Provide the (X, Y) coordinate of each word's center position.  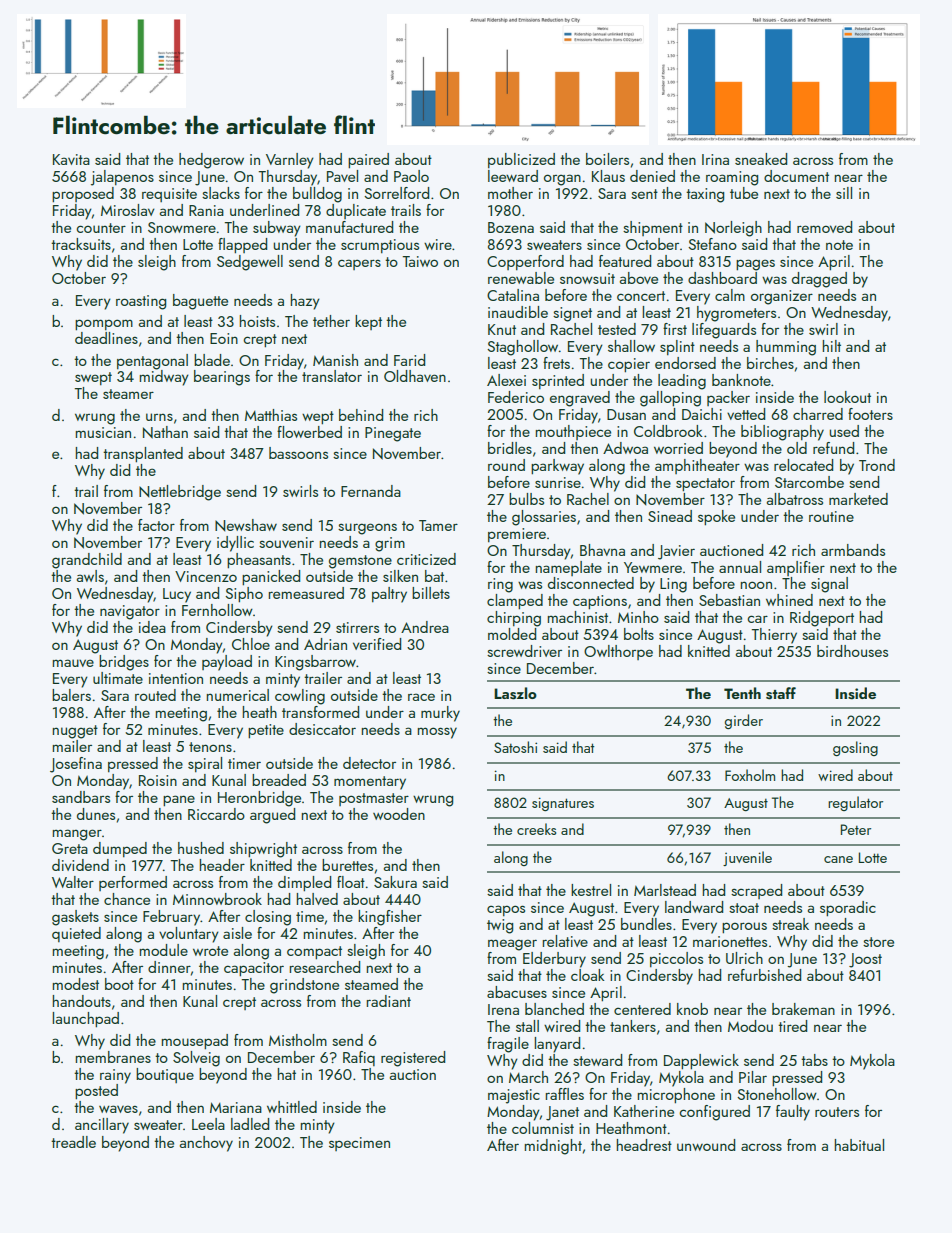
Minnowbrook (217, 899)
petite (266, 731)
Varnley (290, 161)
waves (118, 1109)
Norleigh (733, 229)
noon (756, 585)
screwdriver (524, 651)
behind (361, 415)
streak (790, 924)
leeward (513, 176)
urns (159, 417)
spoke (716, 518)
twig (500, 926)
